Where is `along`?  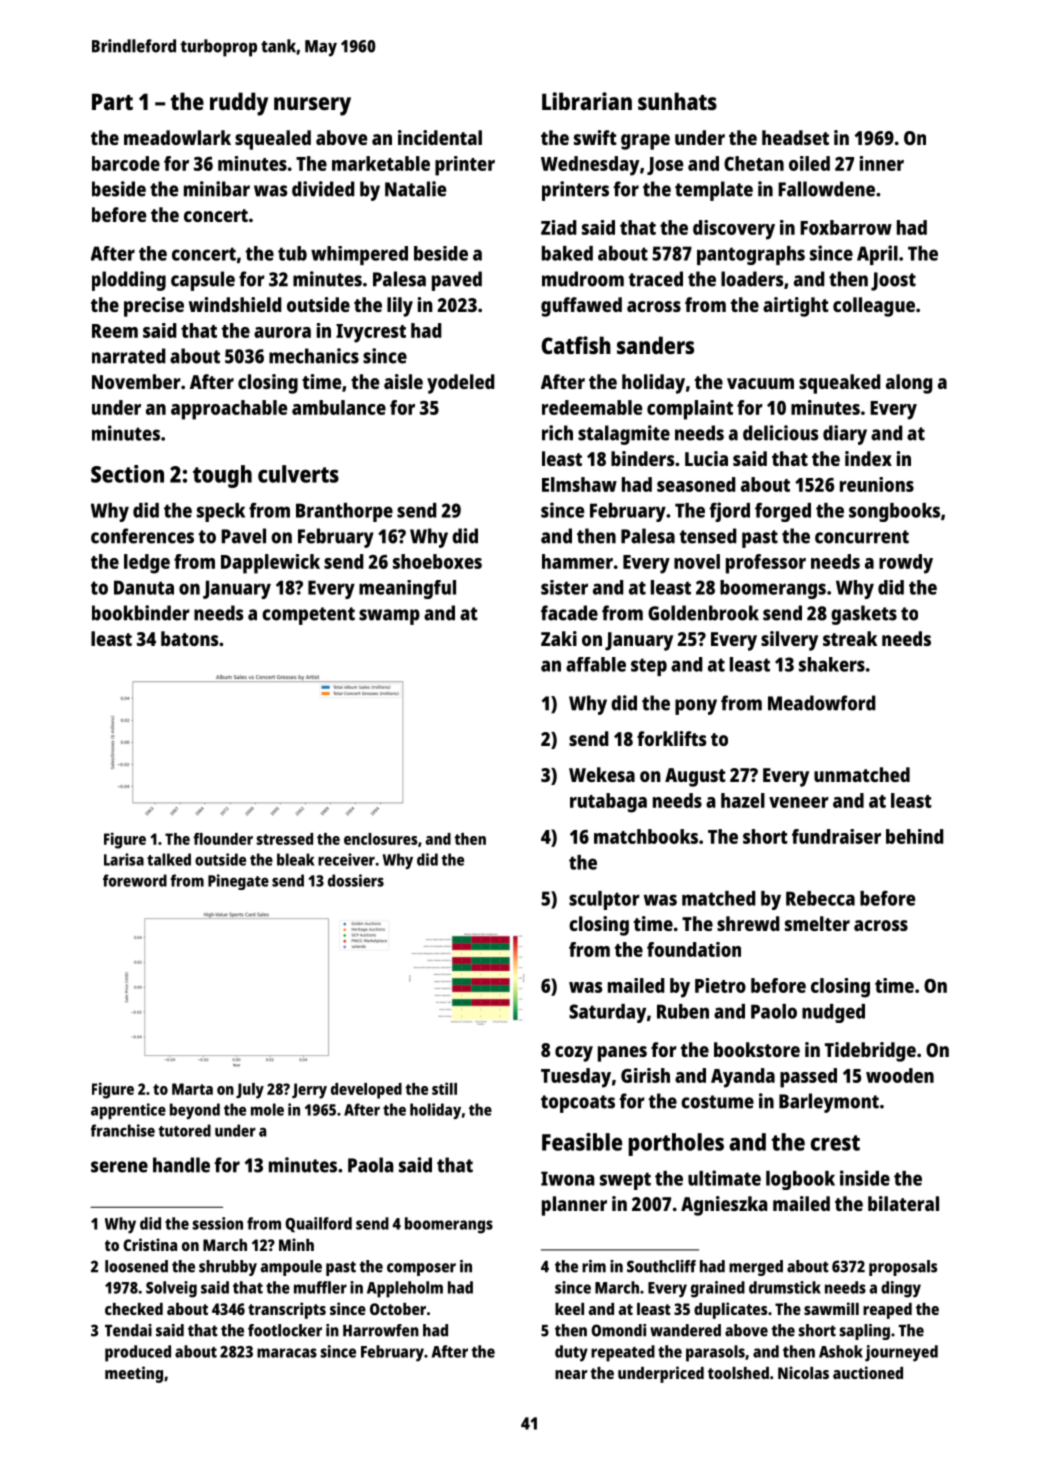
along is located at coordinates (909, 384).
